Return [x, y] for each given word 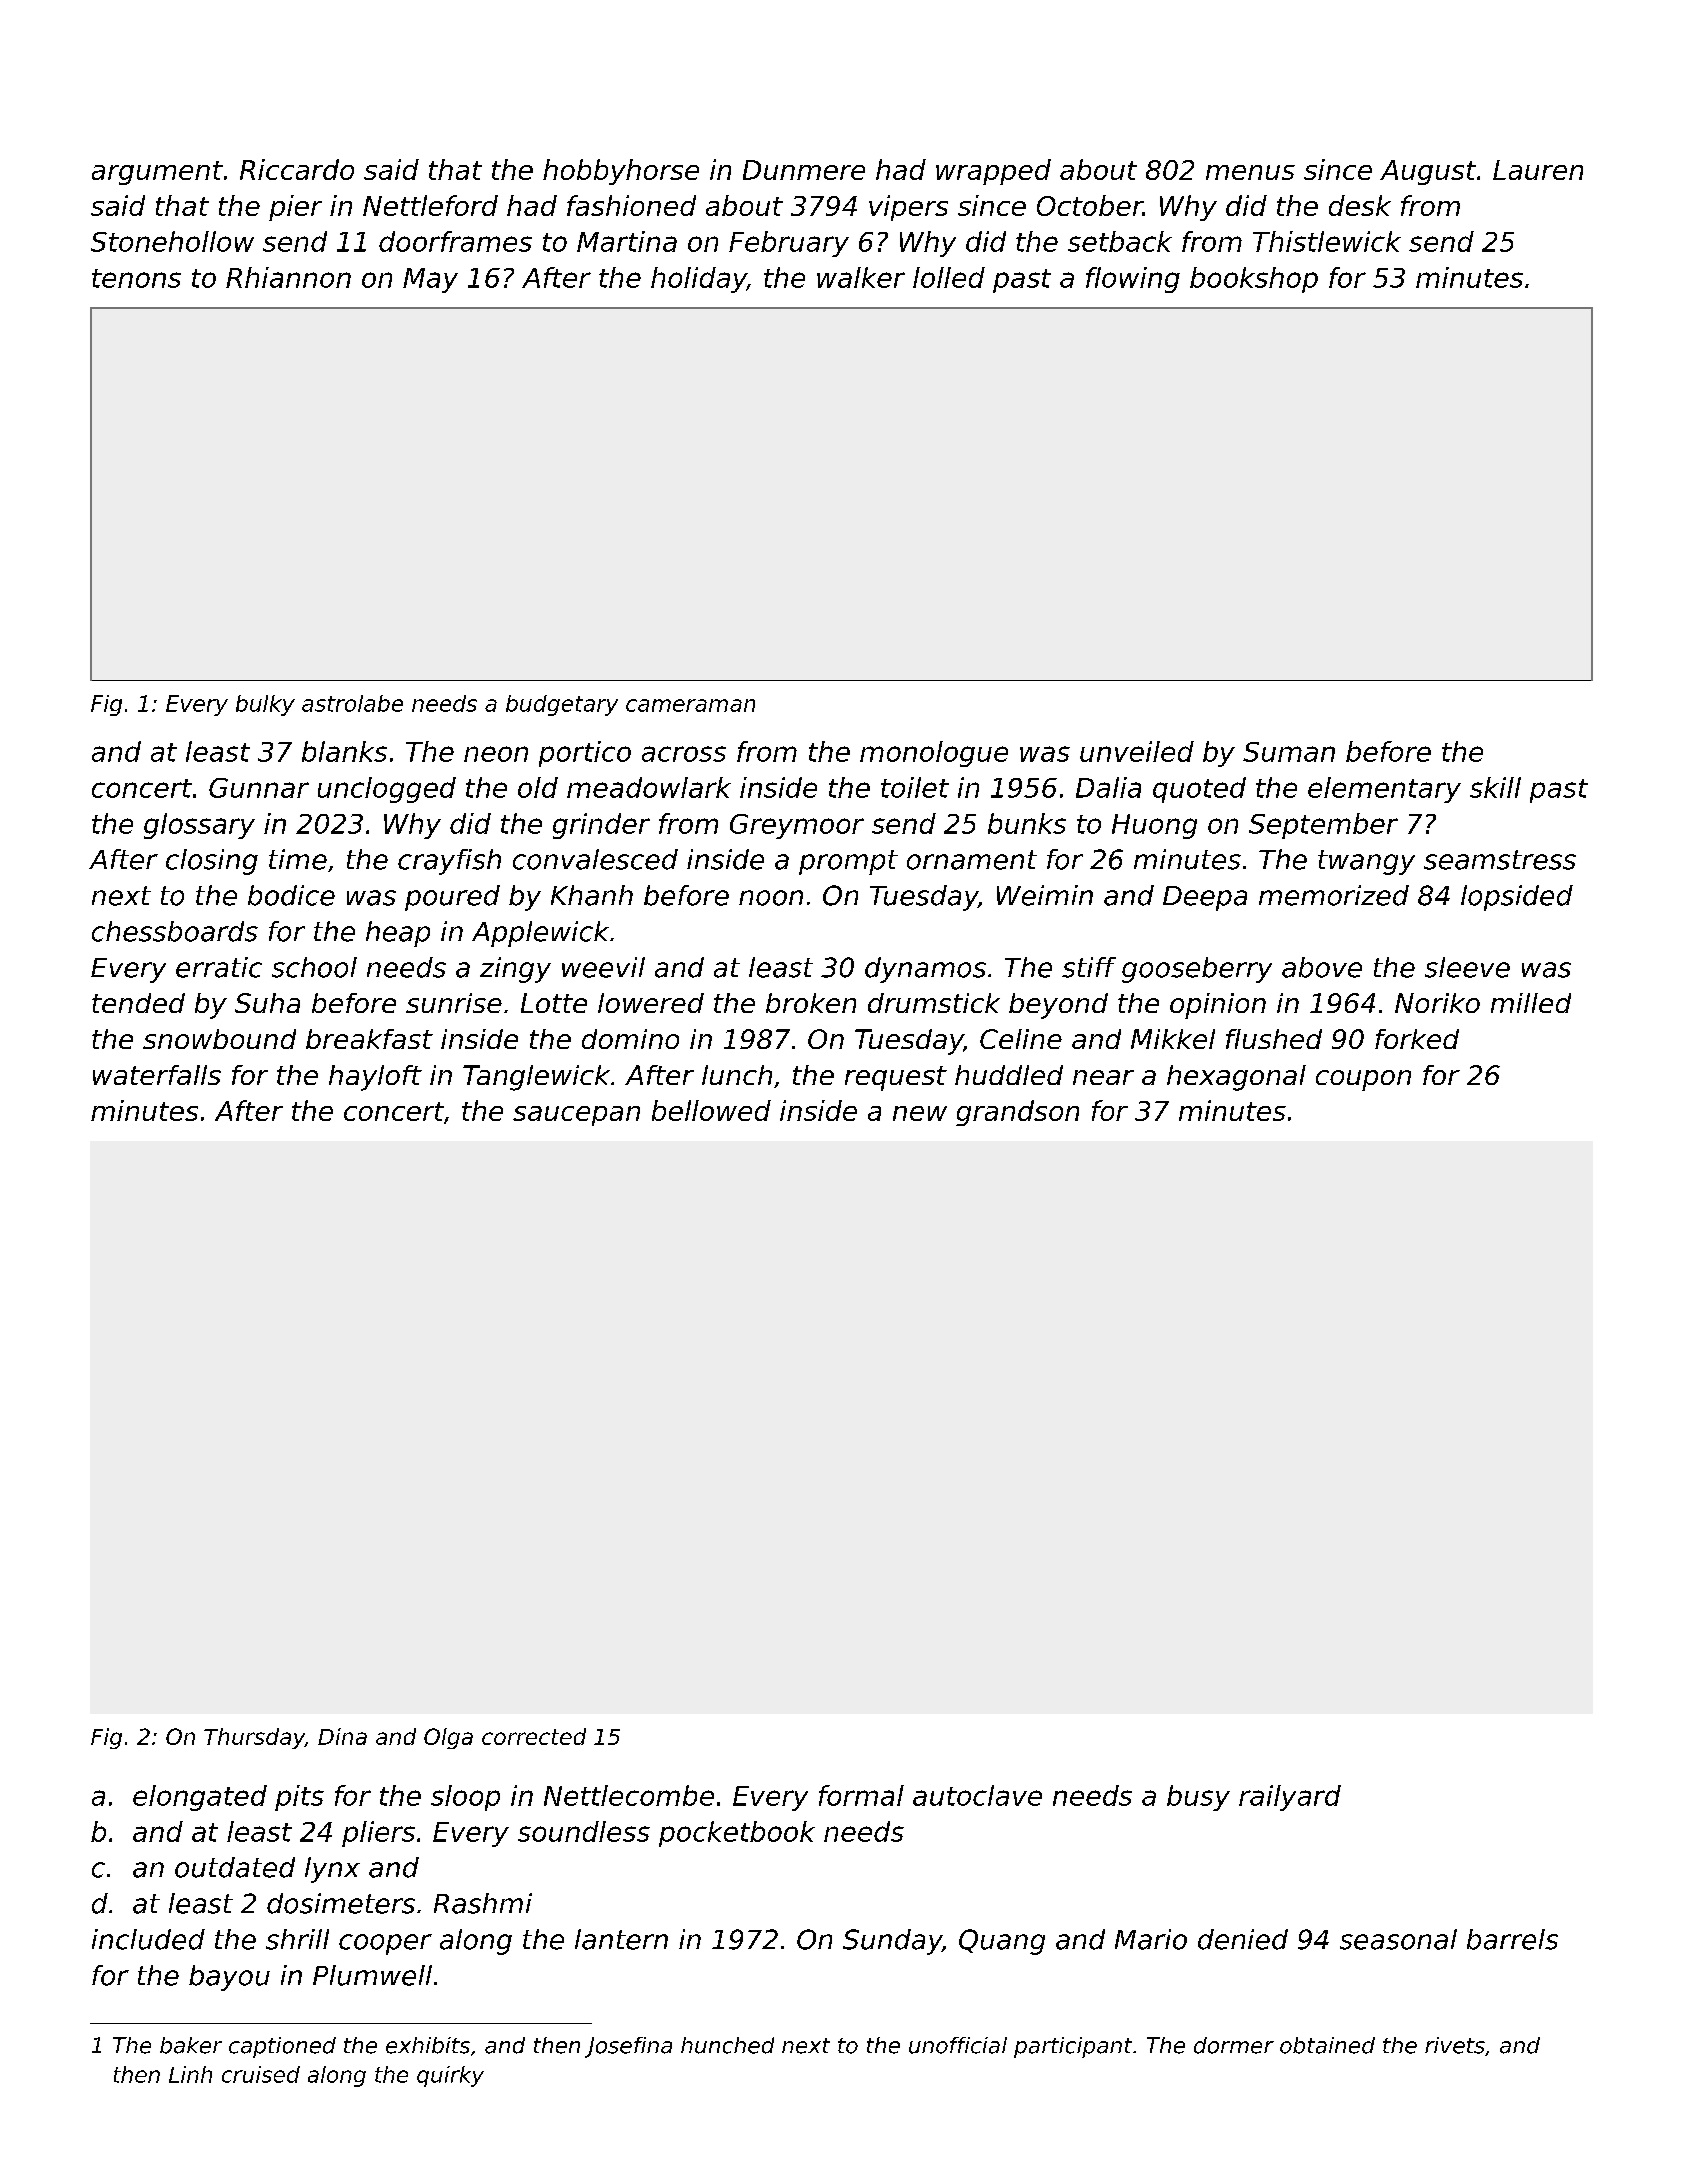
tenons [136, 278]
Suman [1289, 752]
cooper [385, 1944]
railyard [1290, 1798]
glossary [199, 826]
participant [1073, 2047]
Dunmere [804, 170]
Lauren [1538, 170]
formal [861, 1795]
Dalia [1108, 787]
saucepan [576, 1116]
